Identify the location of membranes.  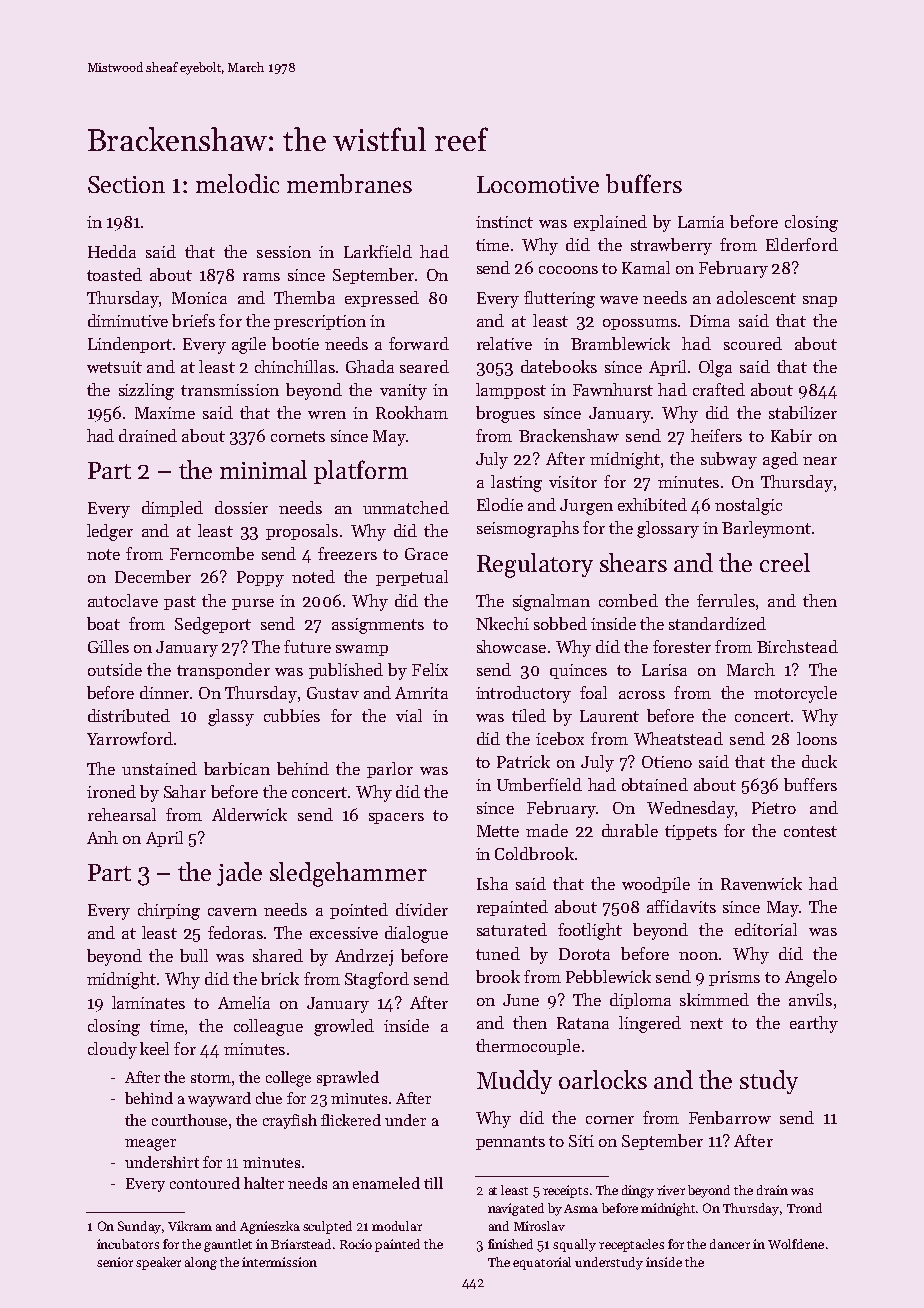
(349, 183).
